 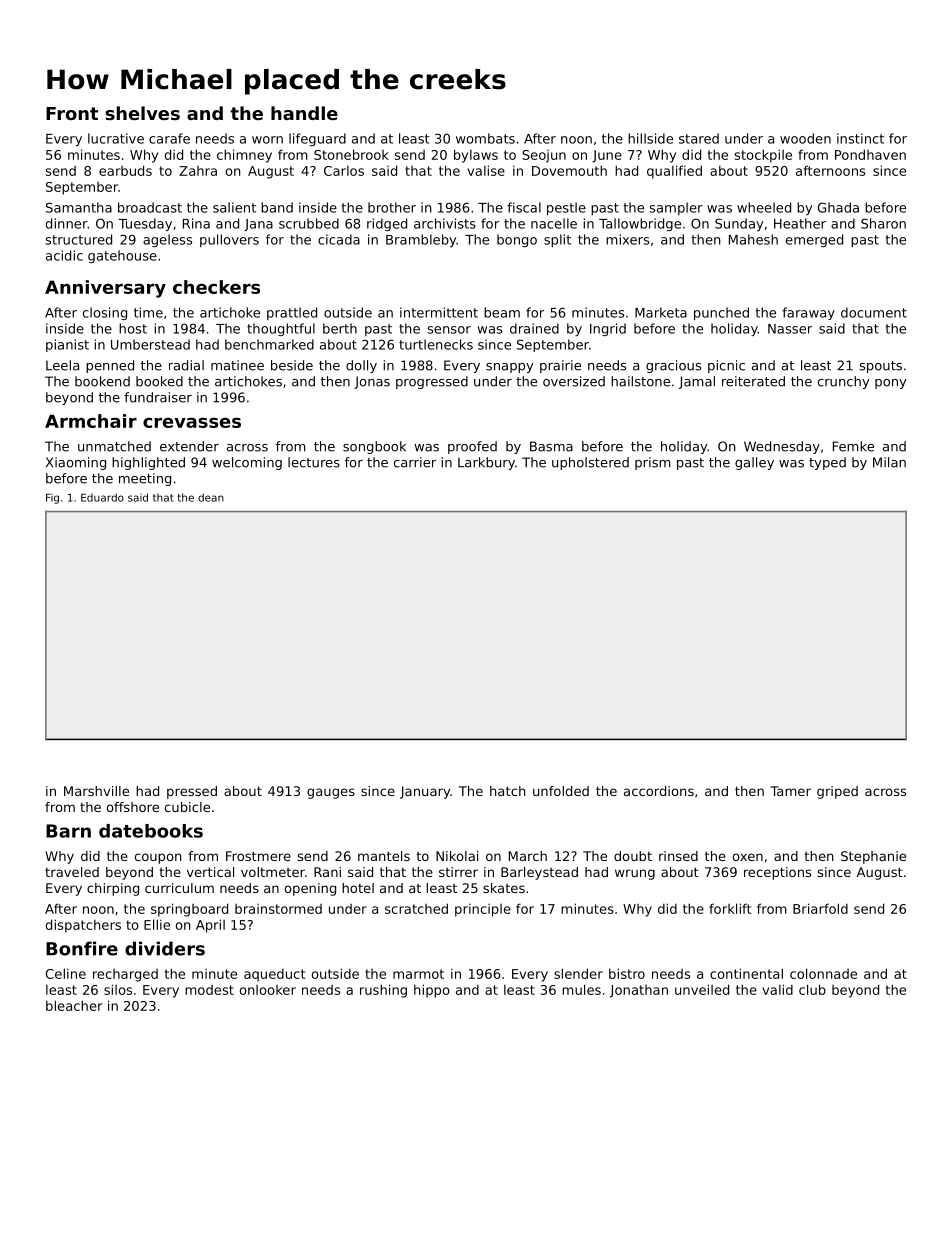 I want to click on Tamer, so click(x=790, y=791).
